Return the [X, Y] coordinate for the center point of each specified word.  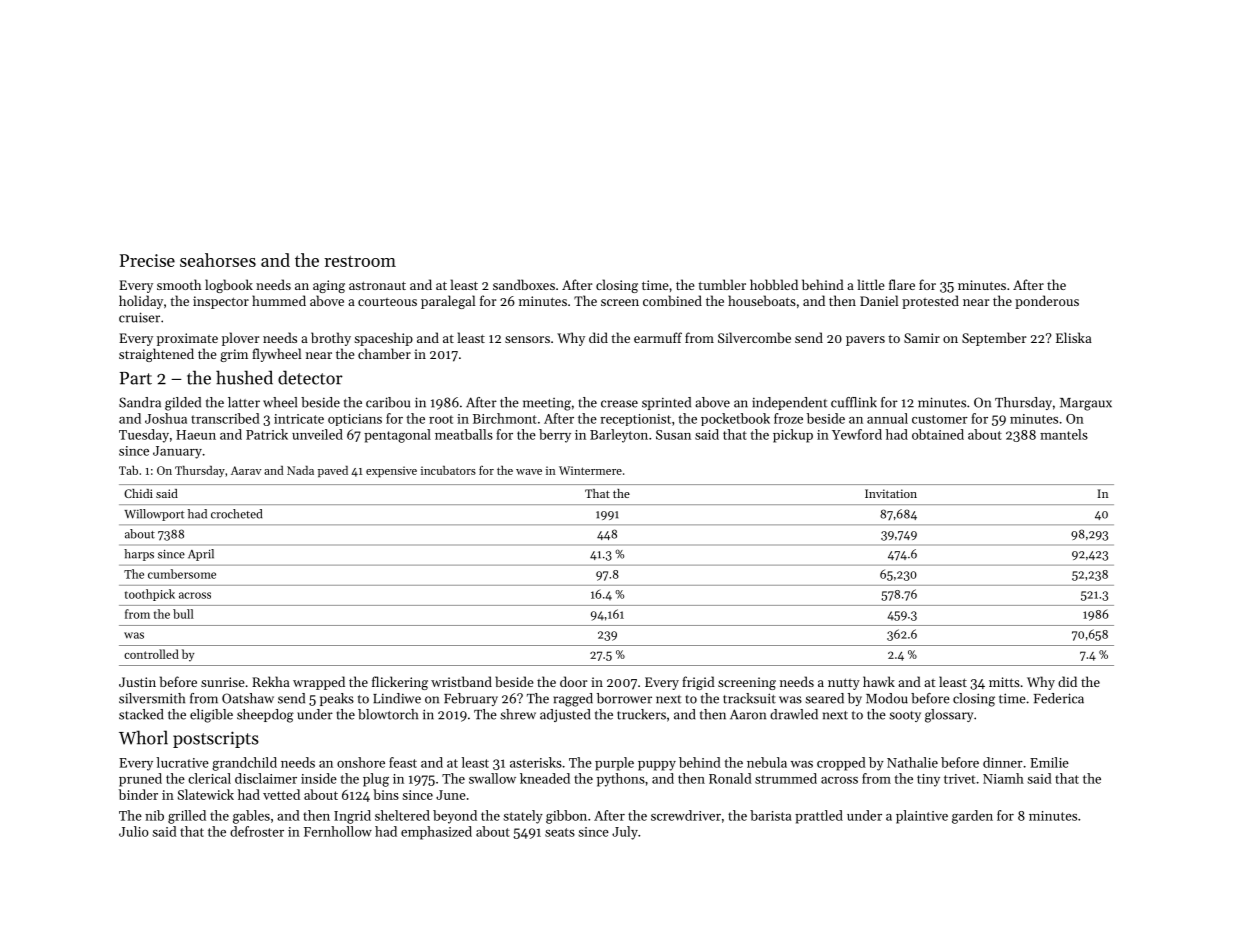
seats [560, 832]
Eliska [1074, 337]
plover [241, 339]
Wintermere [590, 470]
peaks [337, 699]
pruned [140, 780]
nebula [767, 762]
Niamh [1003, 778]
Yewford [857, 434]
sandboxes [524, 284]
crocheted [236, 514]
